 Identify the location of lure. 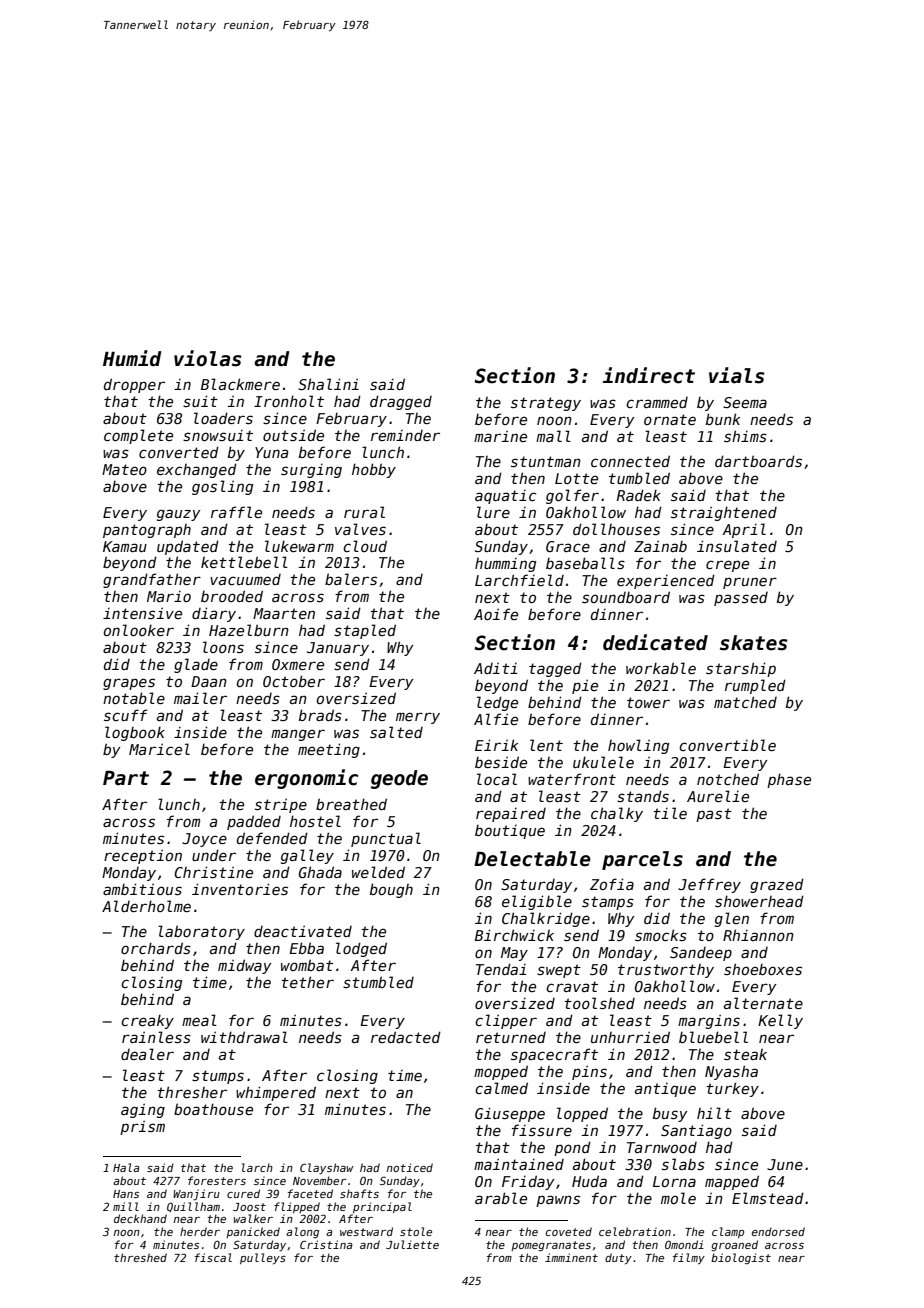
(493, 512).
